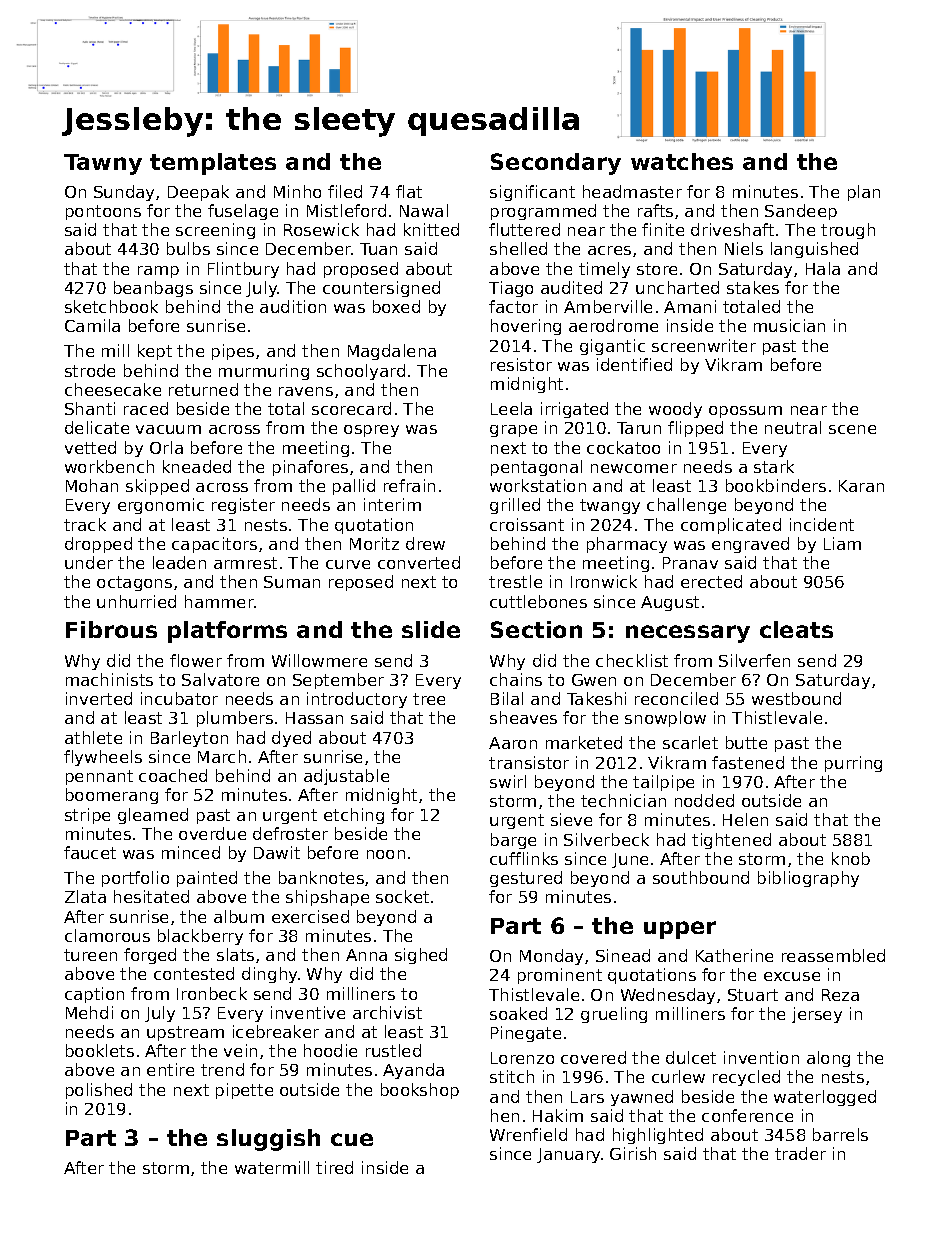 The width and height of the document is (952, 1233). What do you see at coordinates (92, 325) in the document?
I see `Camila` at bounding box center [92, 325].
